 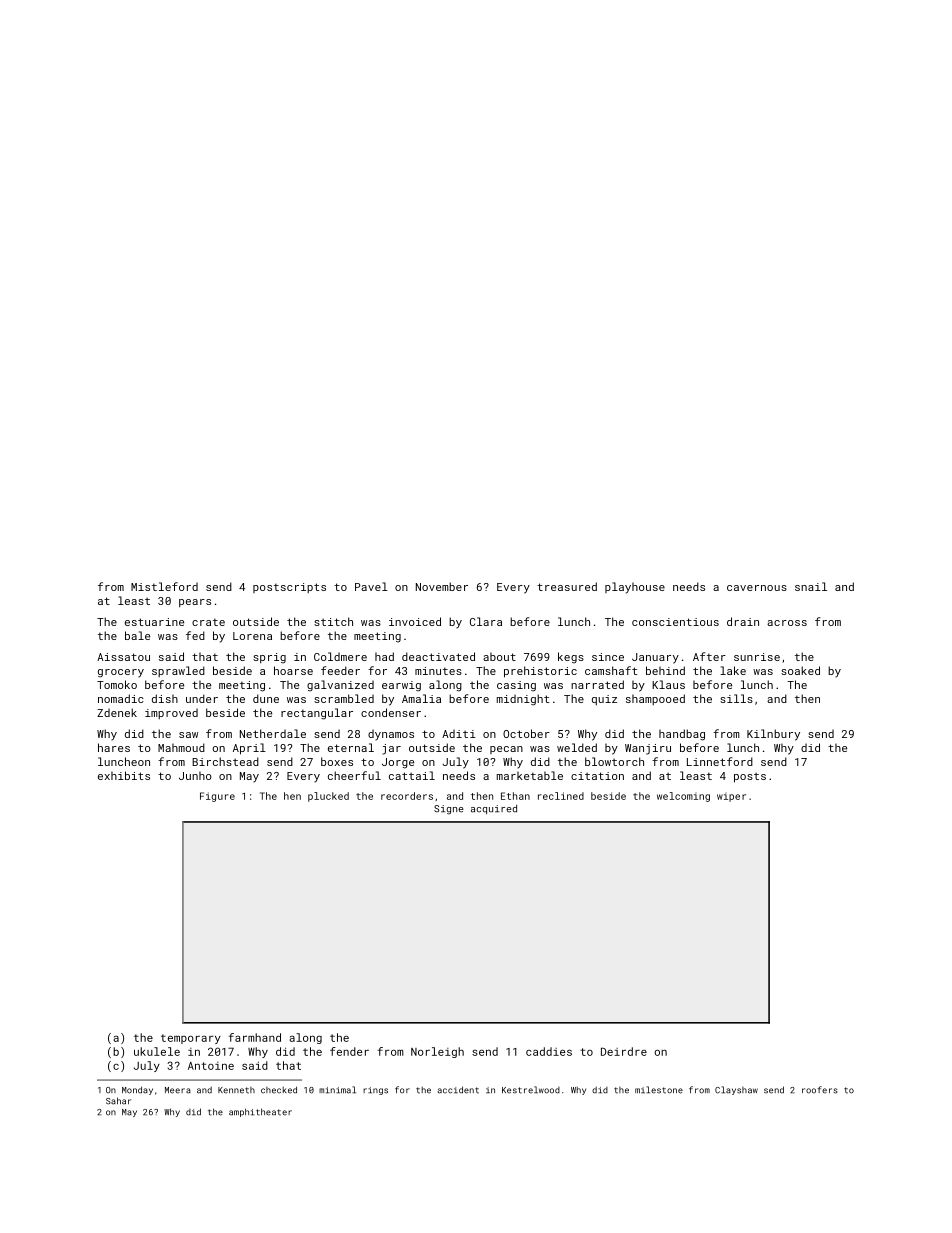 What do you see at coordinates (255, 1037) in the screenshot?
I see `farmhand` at bounding box center [255, 1037].
